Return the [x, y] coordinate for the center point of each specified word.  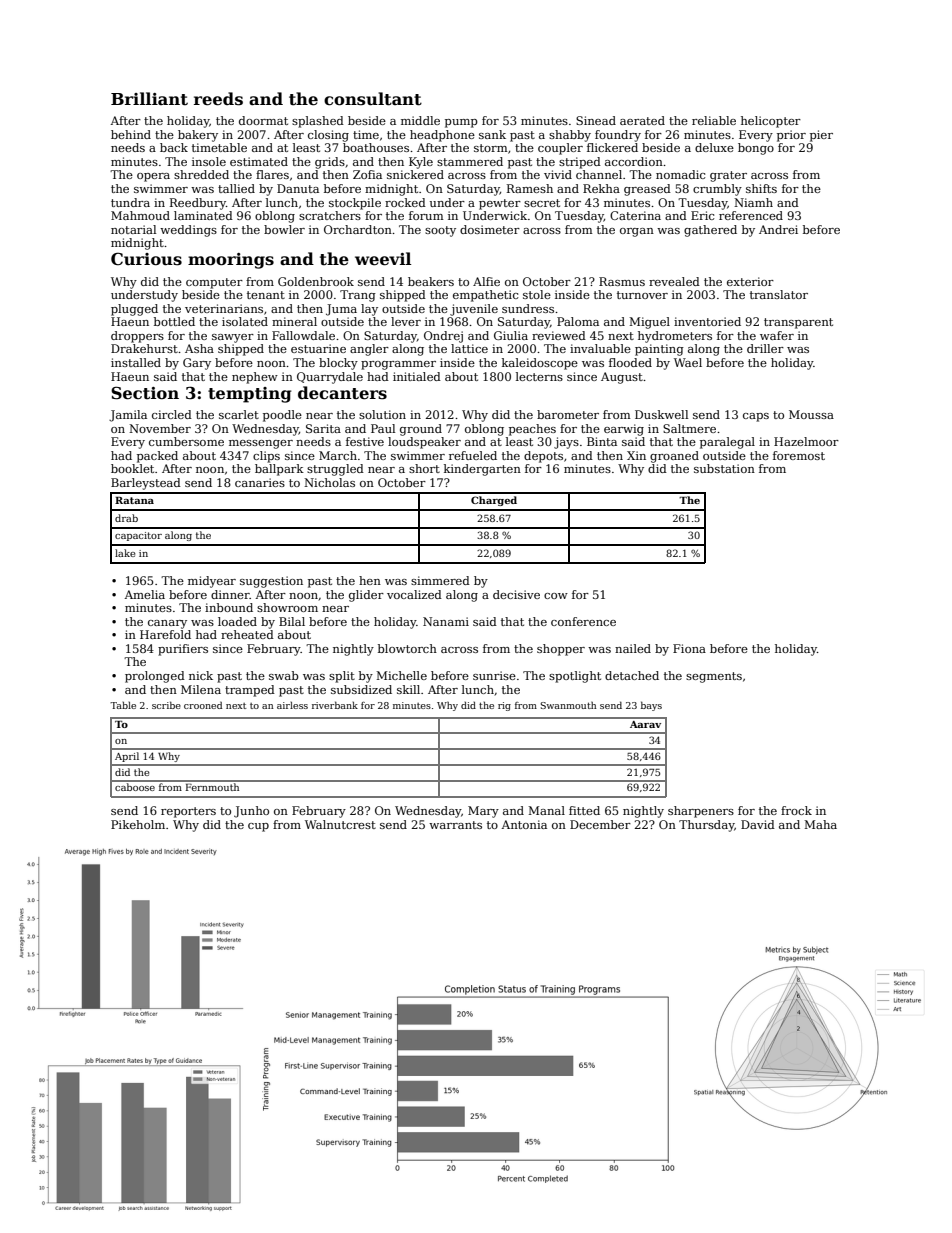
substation [724, 468]
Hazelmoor [806, 441]
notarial [133, 229]
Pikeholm [138, 824]
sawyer [233, 338]
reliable [714, 120]
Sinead [596, 120]
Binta [602, 441]
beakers [431, 281]
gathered [710, 231]
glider [366, 596]
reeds [218, 99]
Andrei [778, 229]
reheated [247, 634]
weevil [383, 259]
